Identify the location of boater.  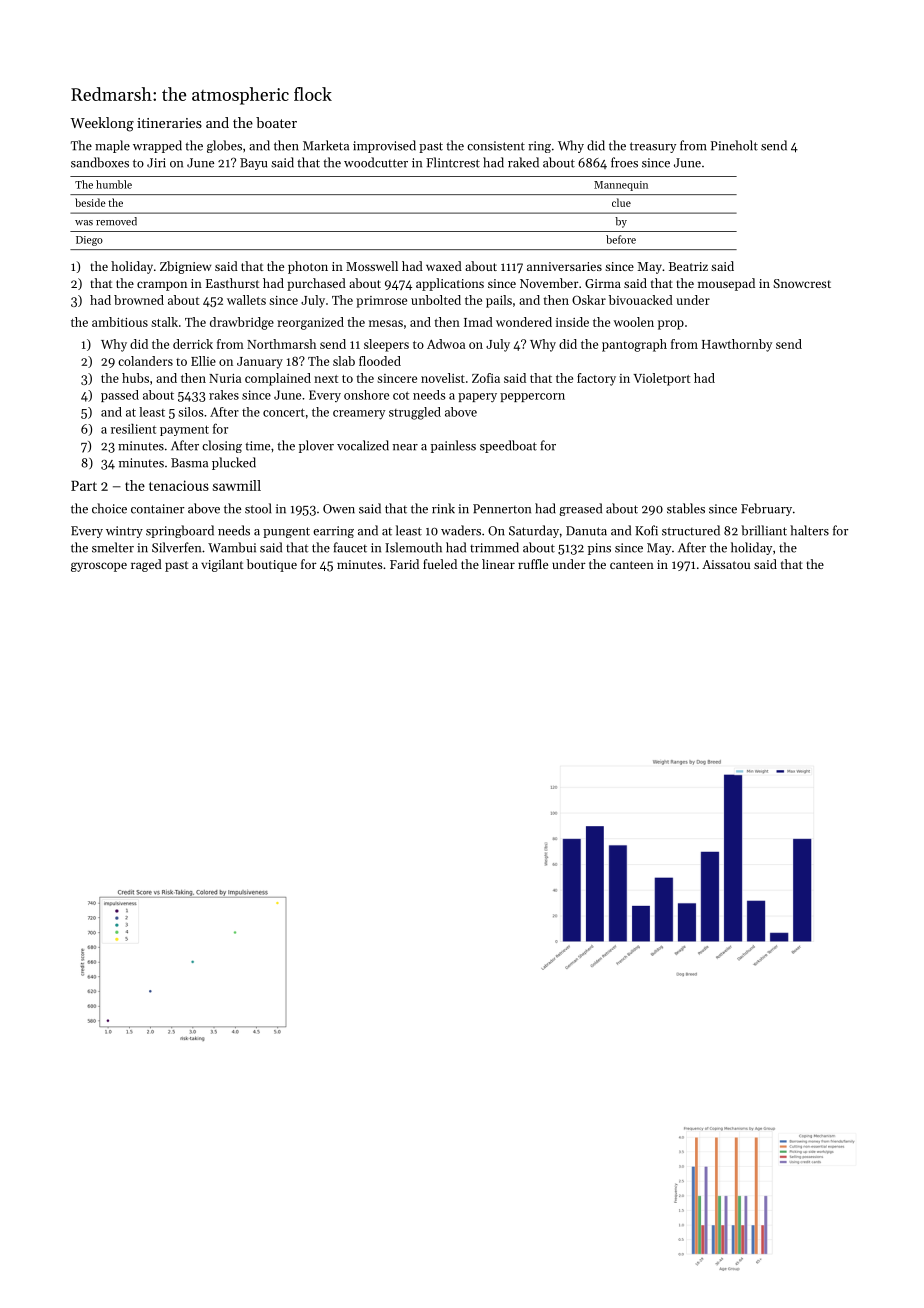
(276, 122).
